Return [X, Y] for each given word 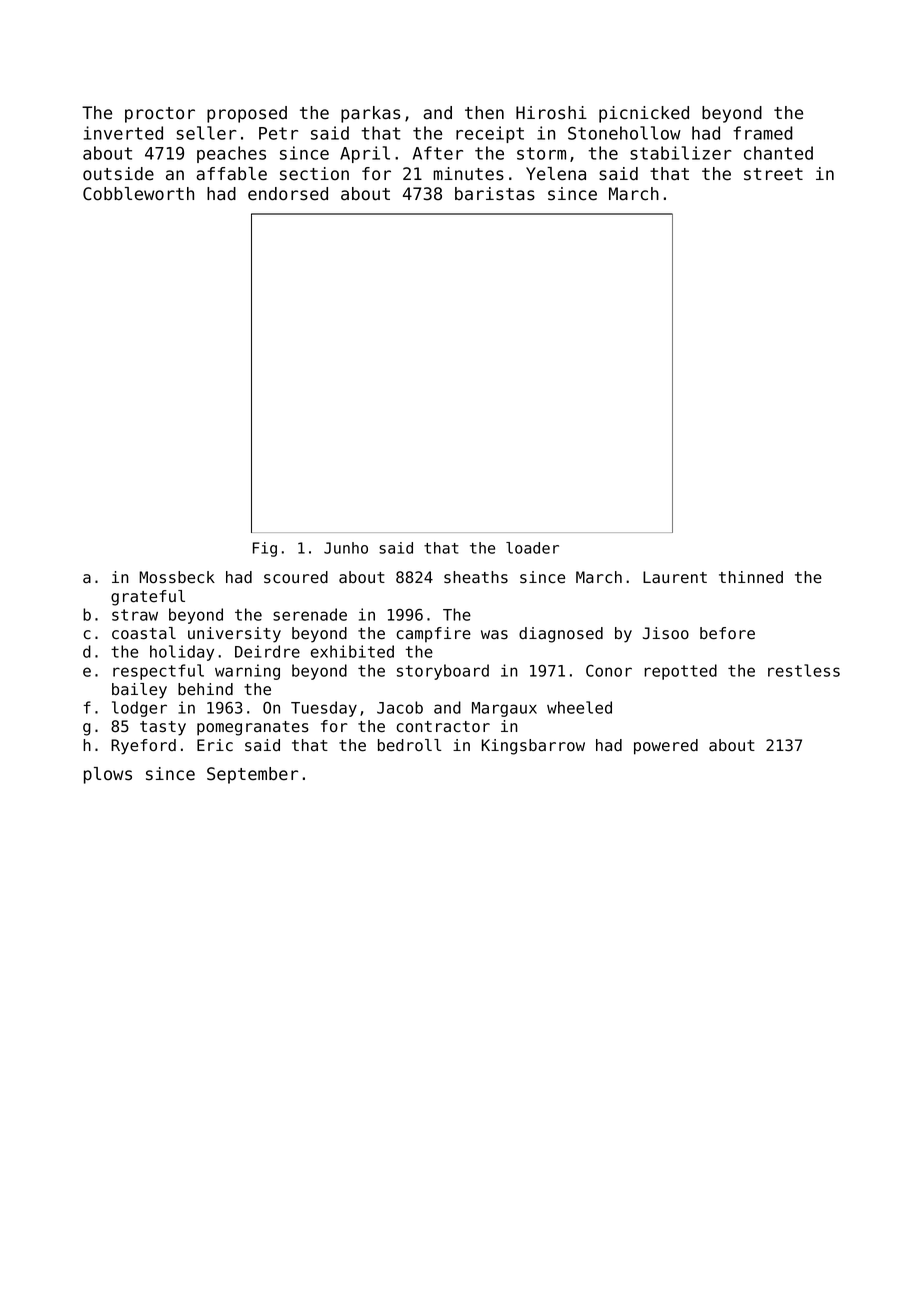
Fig [265, 549]
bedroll [409, 745]
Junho [346, 548]
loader [532, 548]
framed [763, 133]
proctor [160, 115]
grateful [148, 598]
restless [804, 670]
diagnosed [561, 635]
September [252, 775]
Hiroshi [551, 113]
